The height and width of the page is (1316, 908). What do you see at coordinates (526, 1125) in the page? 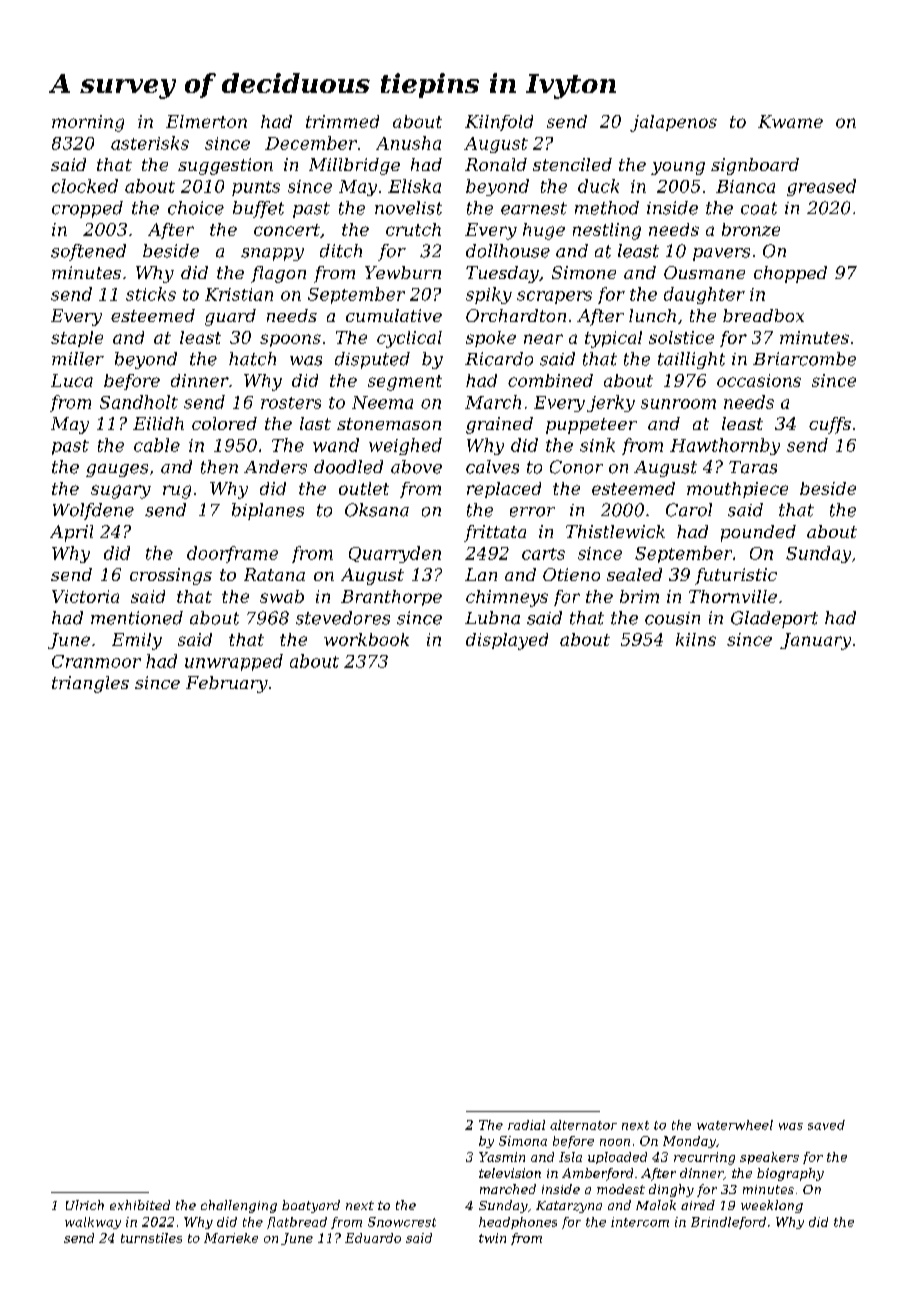
I see `radial` at bounding box center [526, 1125].
